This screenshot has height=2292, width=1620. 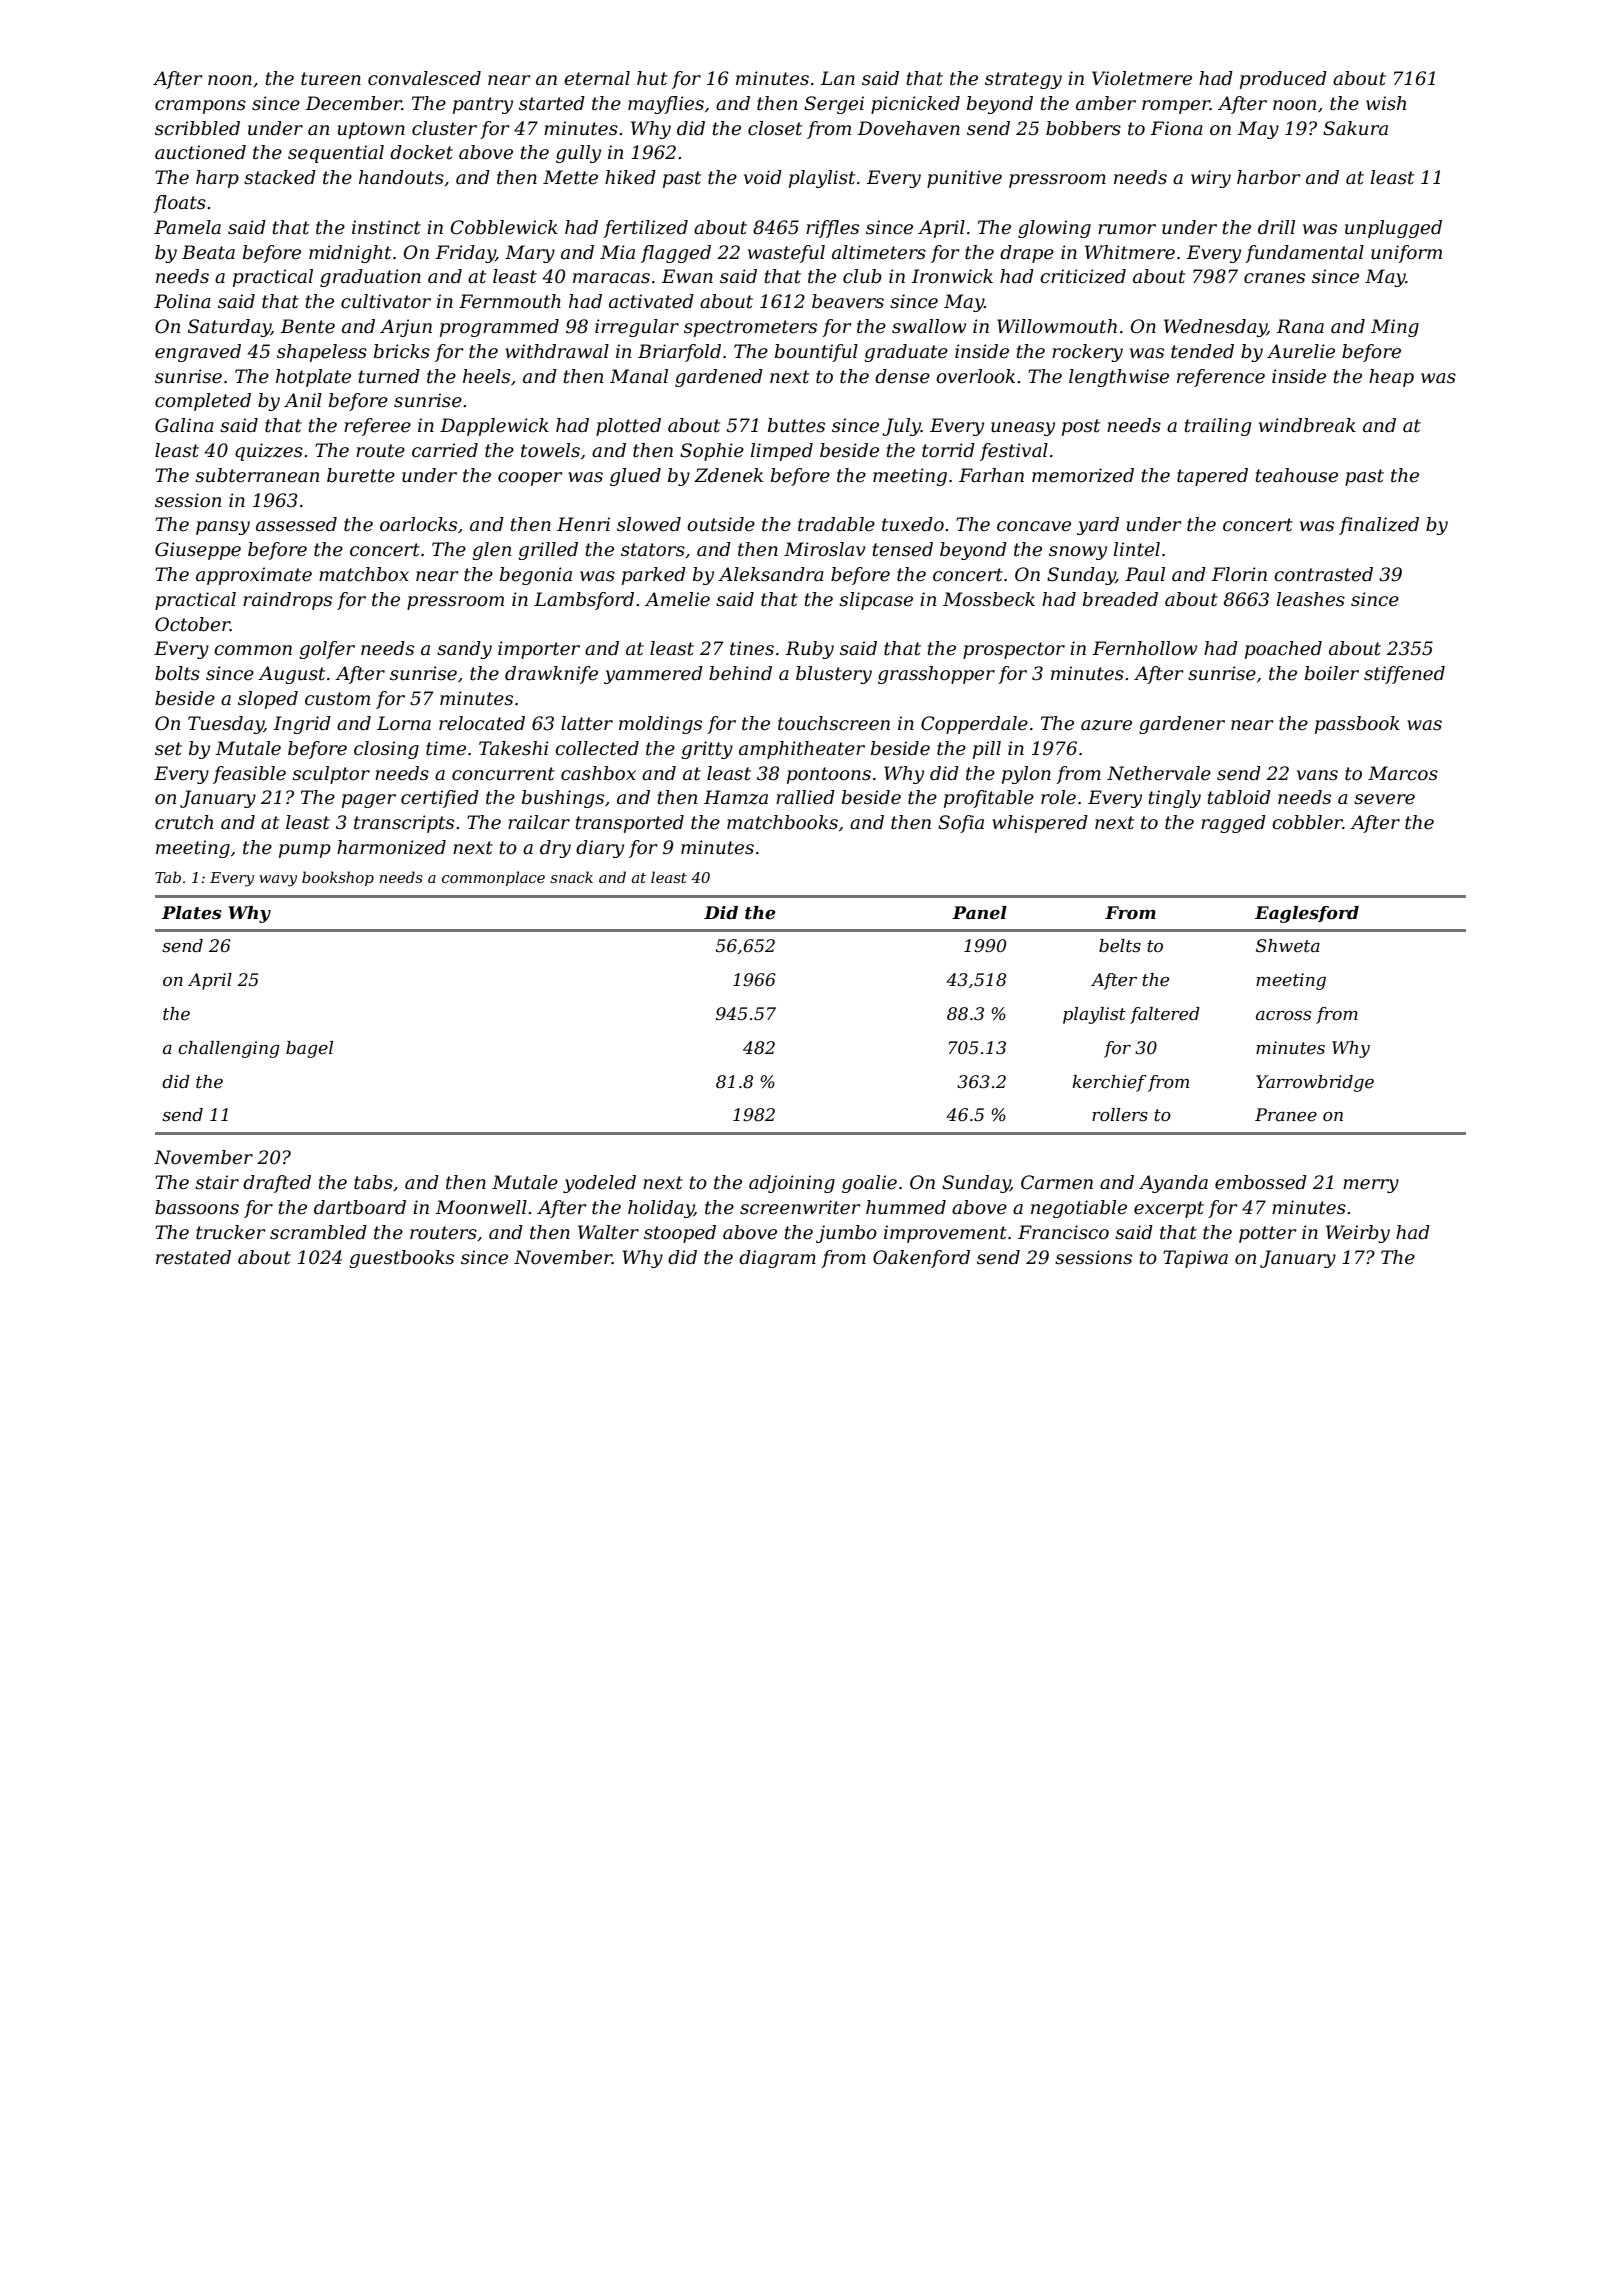 I want to click on oarlocks, so click(x=418, y=524).
